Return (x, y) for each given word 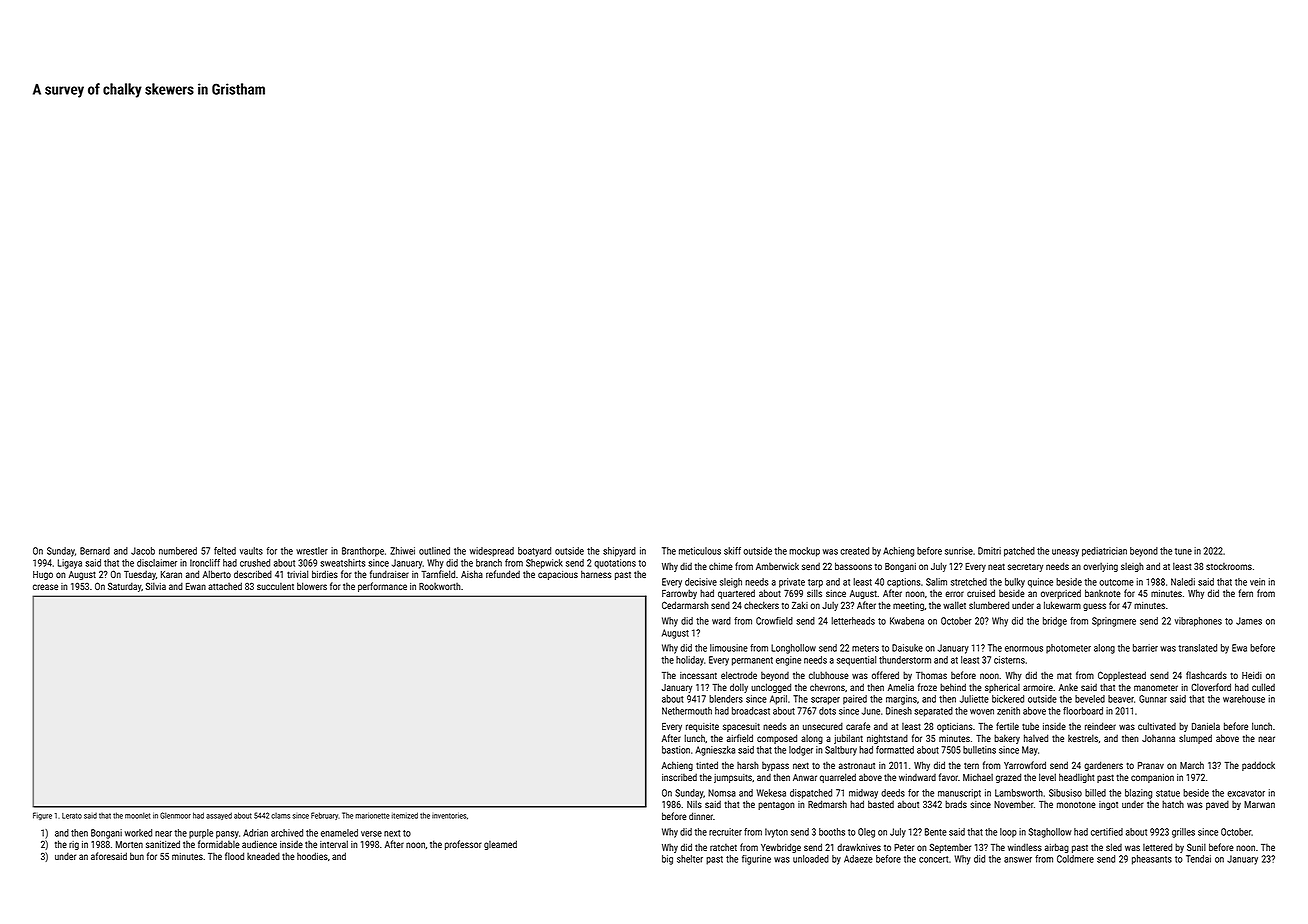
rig (74, 845)
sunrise (959, 551)
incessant (698, 675)
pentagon (776, 805)
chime (721, 566)
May (1030, 751)
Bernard (95, 551)
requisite (702, 727)
